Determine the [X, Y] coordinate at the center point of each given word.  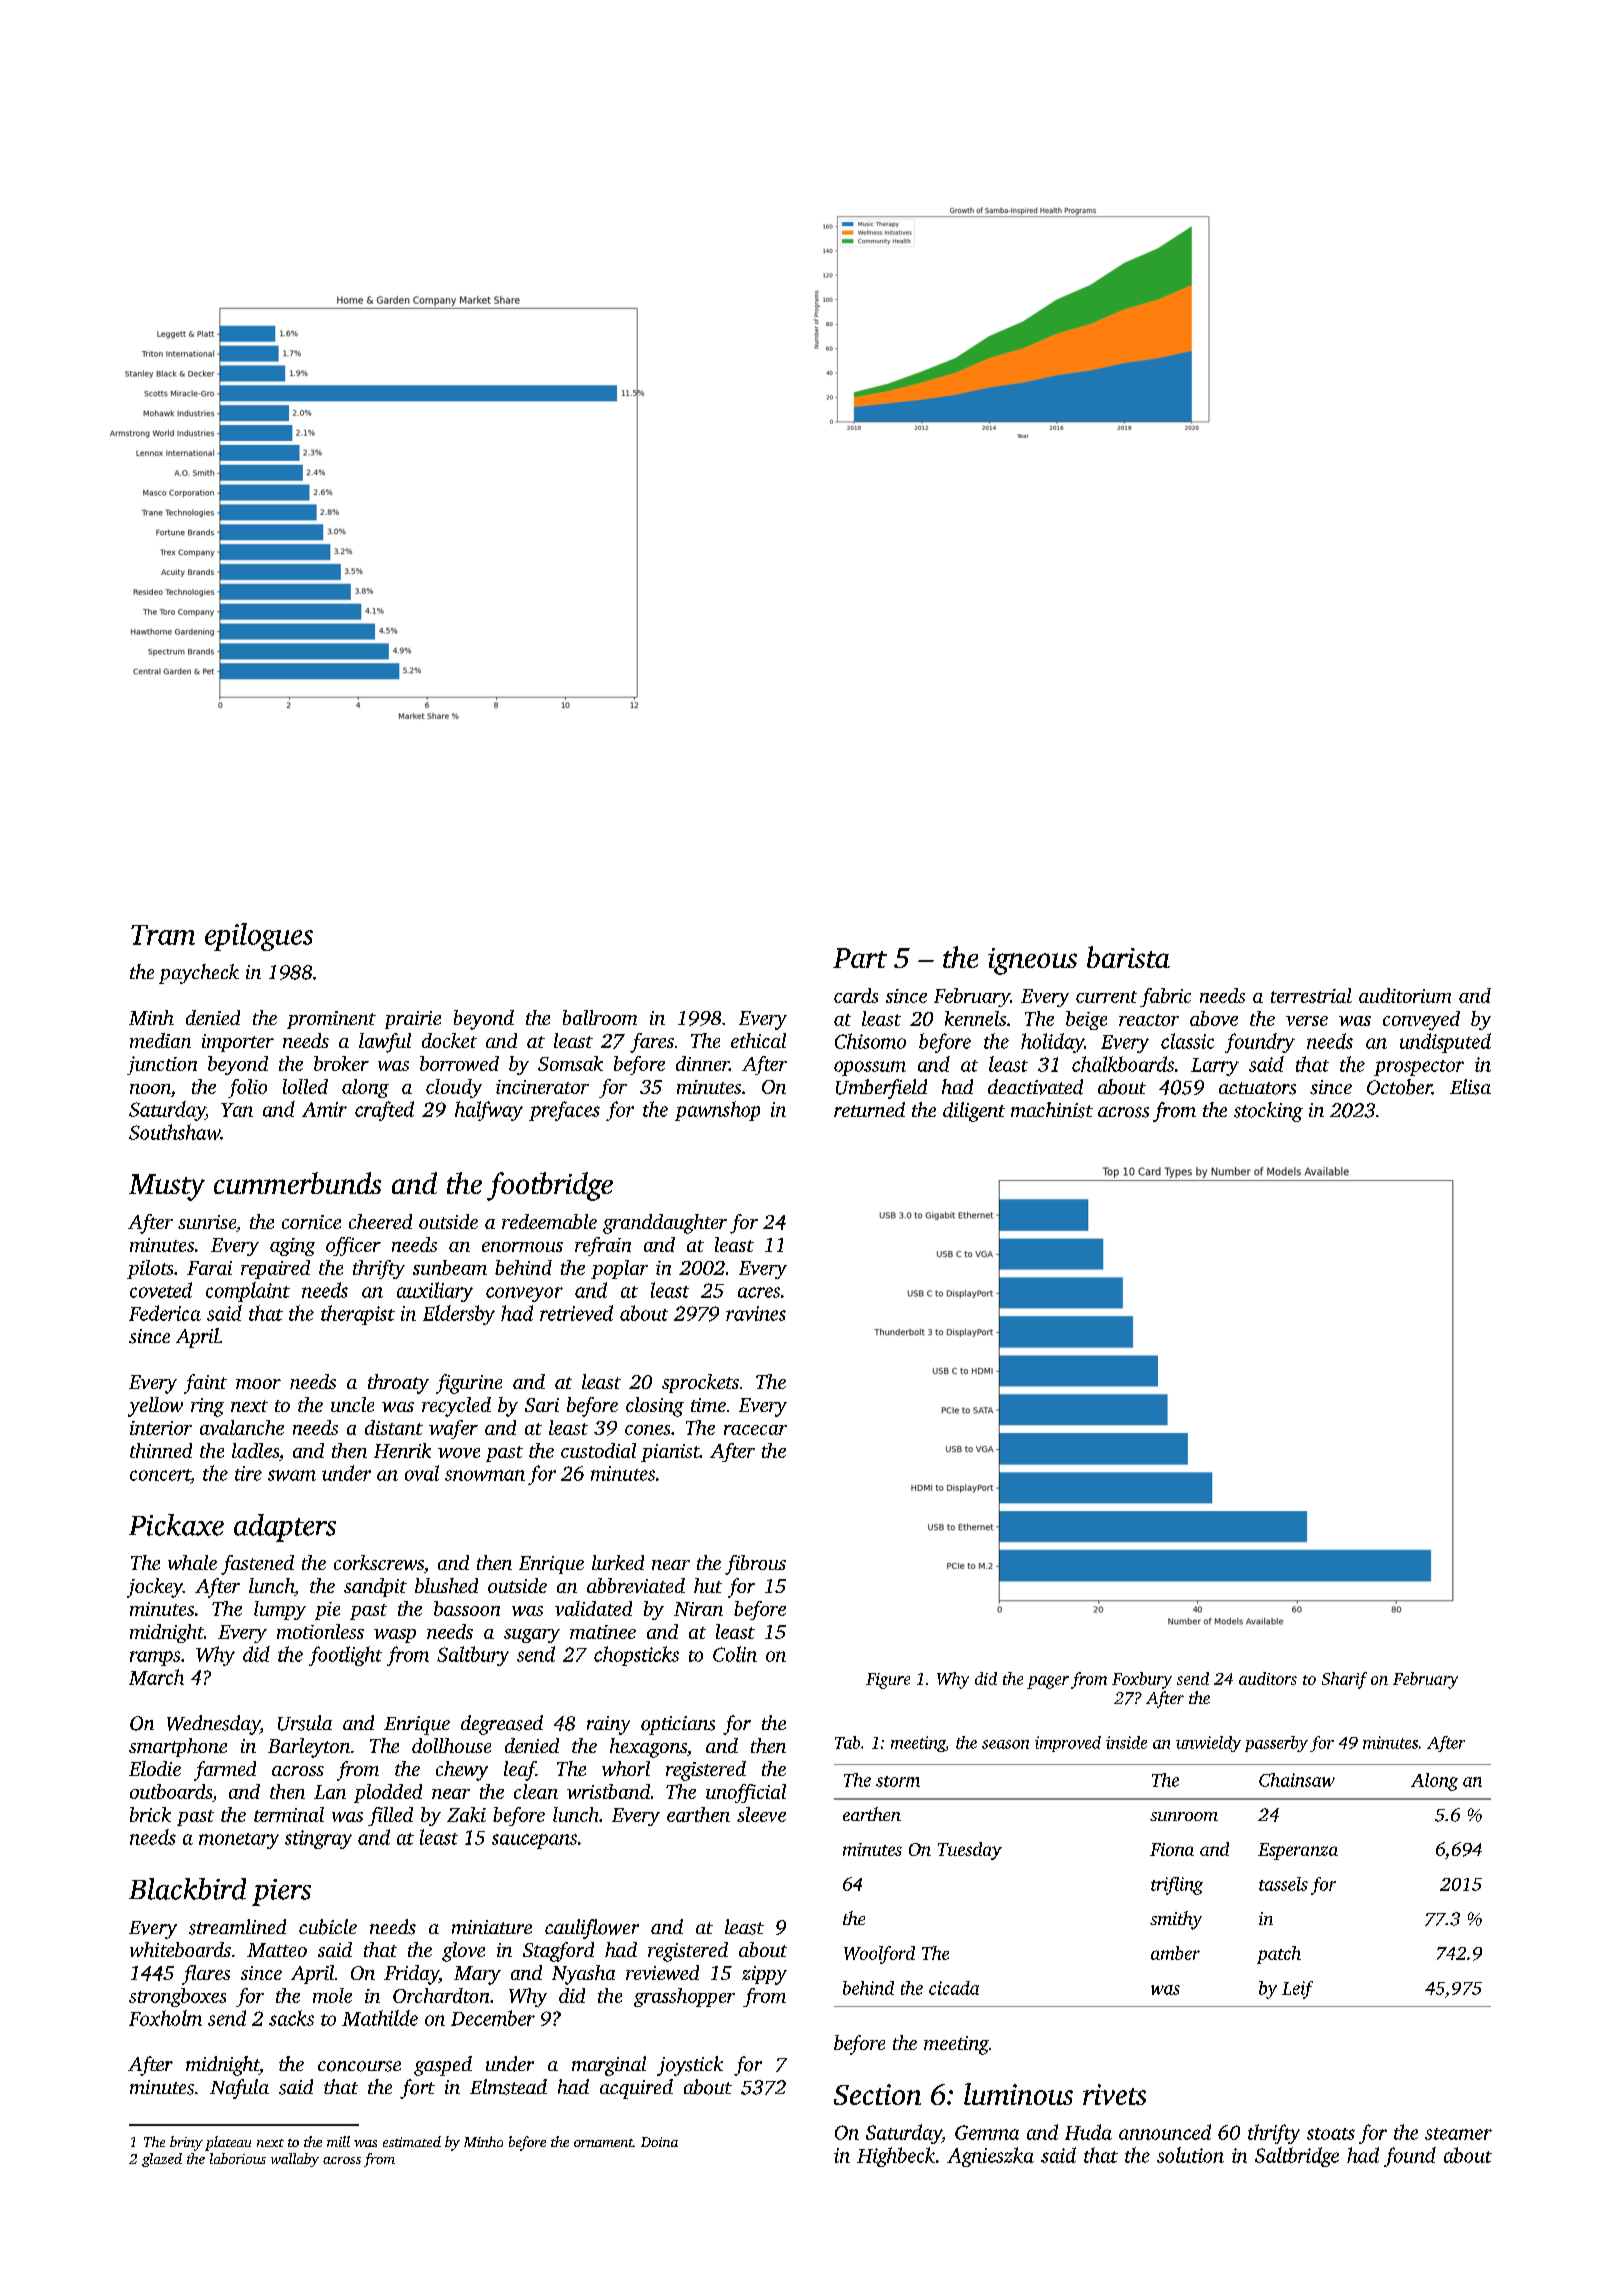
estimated [412, 2141]
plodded [388, 1793]
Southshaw [174, 1132]
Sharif [1344, 1680]
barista [1128, 957]
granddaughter [665, 1224]
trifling [1177, 1886]
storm [898, 1781]
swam [292, 1475]
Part [860, 958]
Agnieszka [990, 2157]
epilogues [259, 937]
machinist [1052, 1110]
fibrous [755, 1565]
